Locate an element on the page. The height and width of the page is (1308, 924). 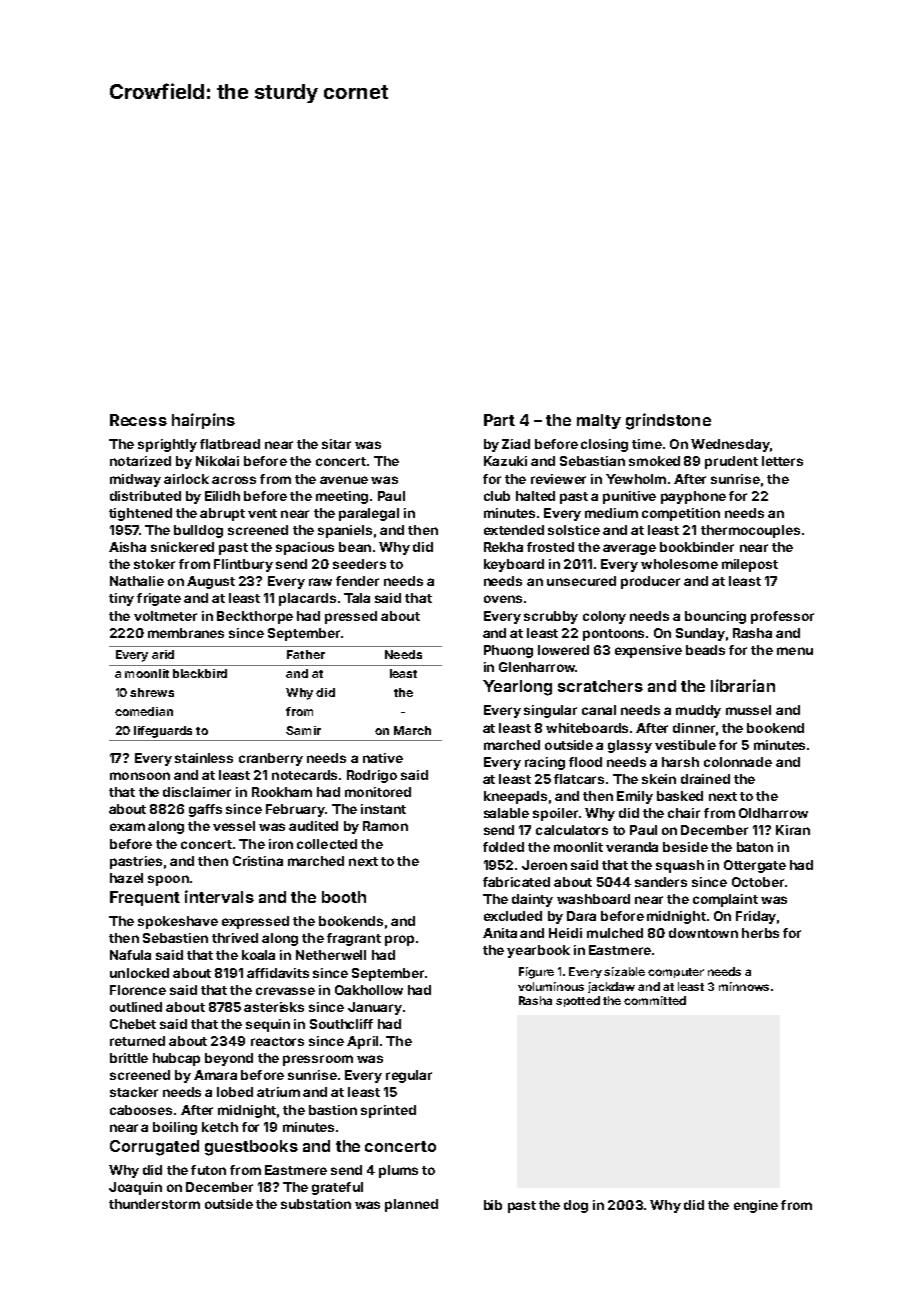
Rodrigo is located at coordinates (372, 776).
